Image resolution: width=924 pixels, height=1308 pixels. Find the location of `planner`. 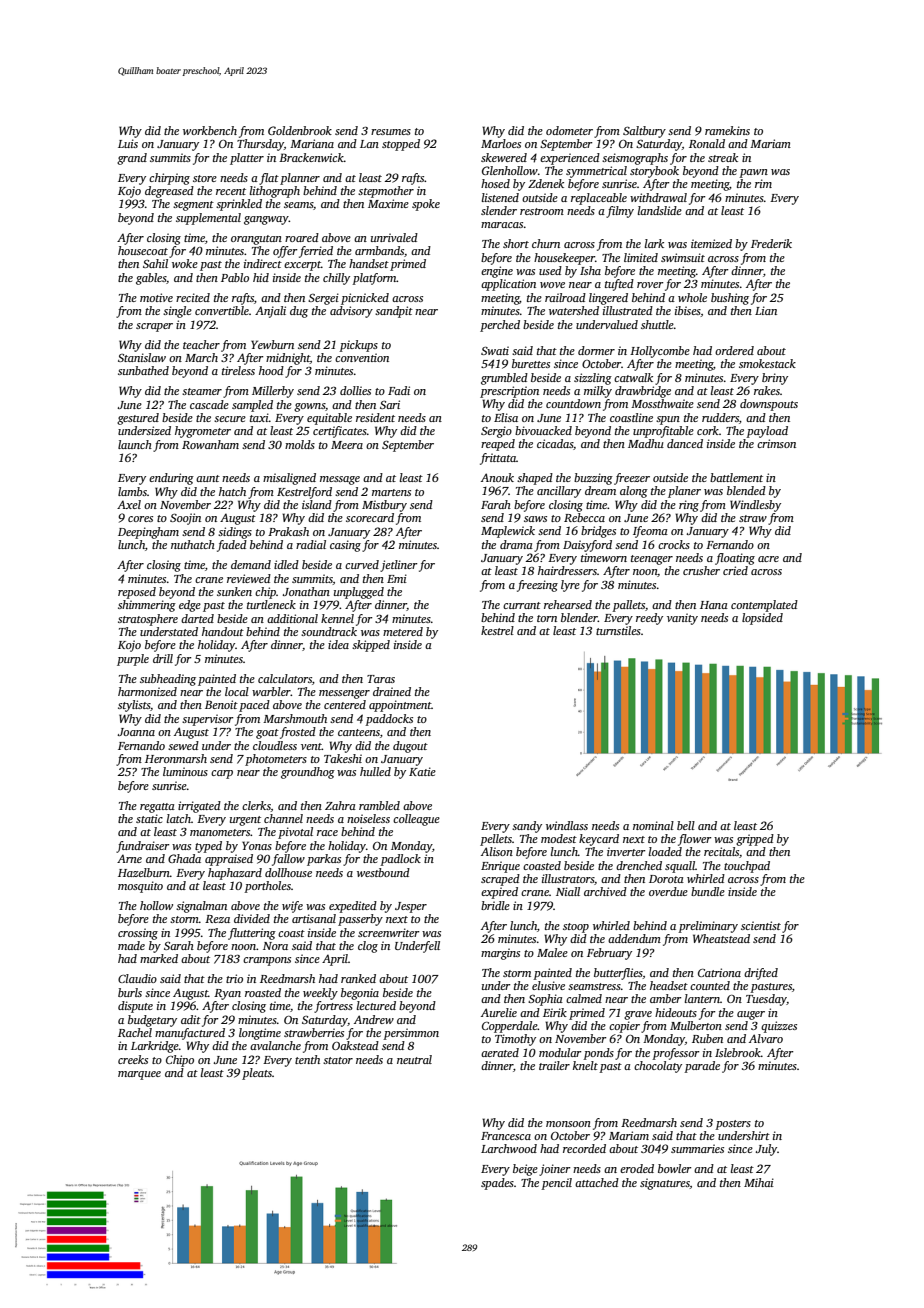

planner is located at coordinates (300, 179).
